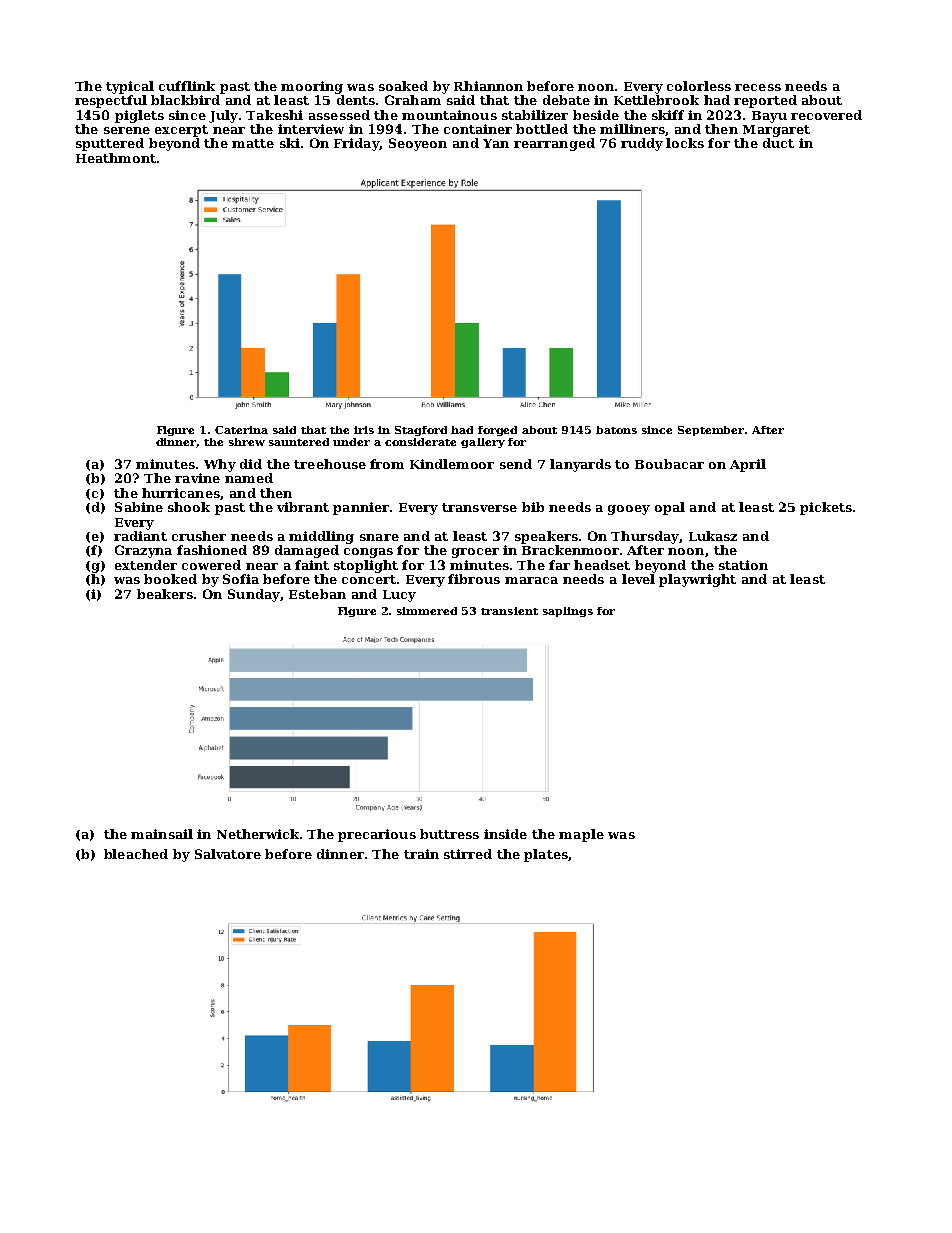  I want to click on batons, so click(616, 430).
